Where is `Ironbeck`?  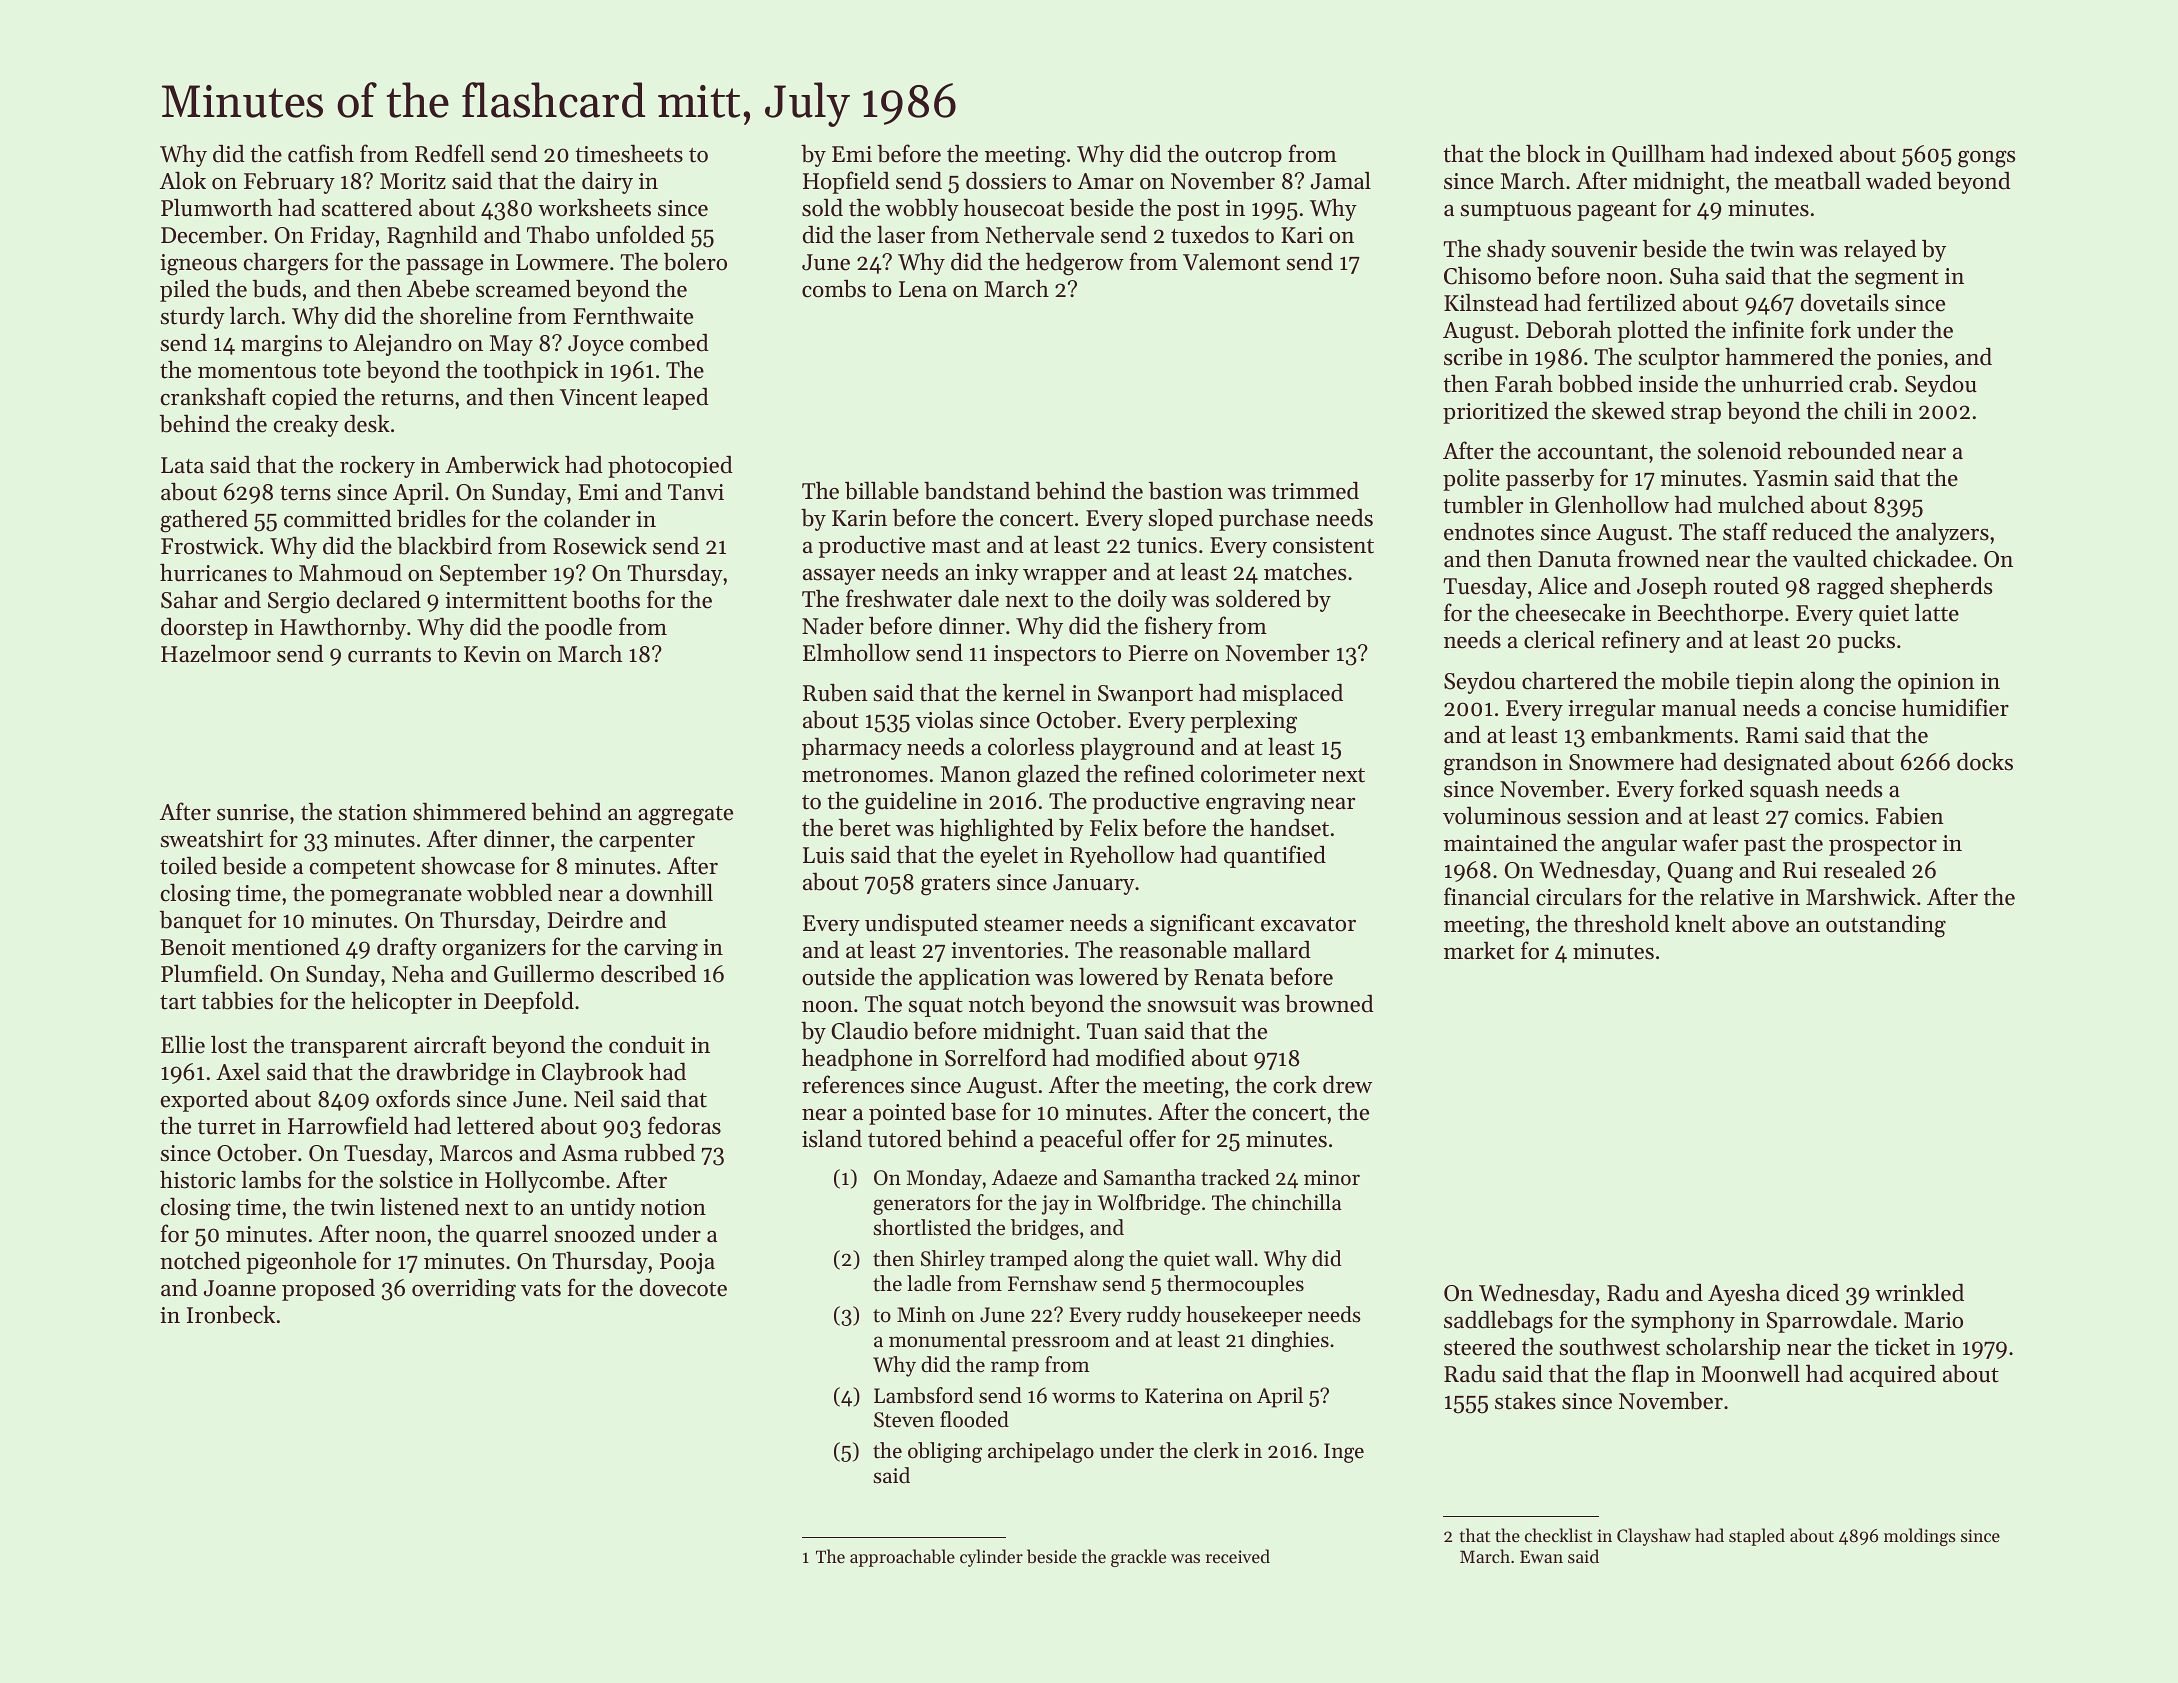 Ironbeck is located at coordinates (231, 1314).
